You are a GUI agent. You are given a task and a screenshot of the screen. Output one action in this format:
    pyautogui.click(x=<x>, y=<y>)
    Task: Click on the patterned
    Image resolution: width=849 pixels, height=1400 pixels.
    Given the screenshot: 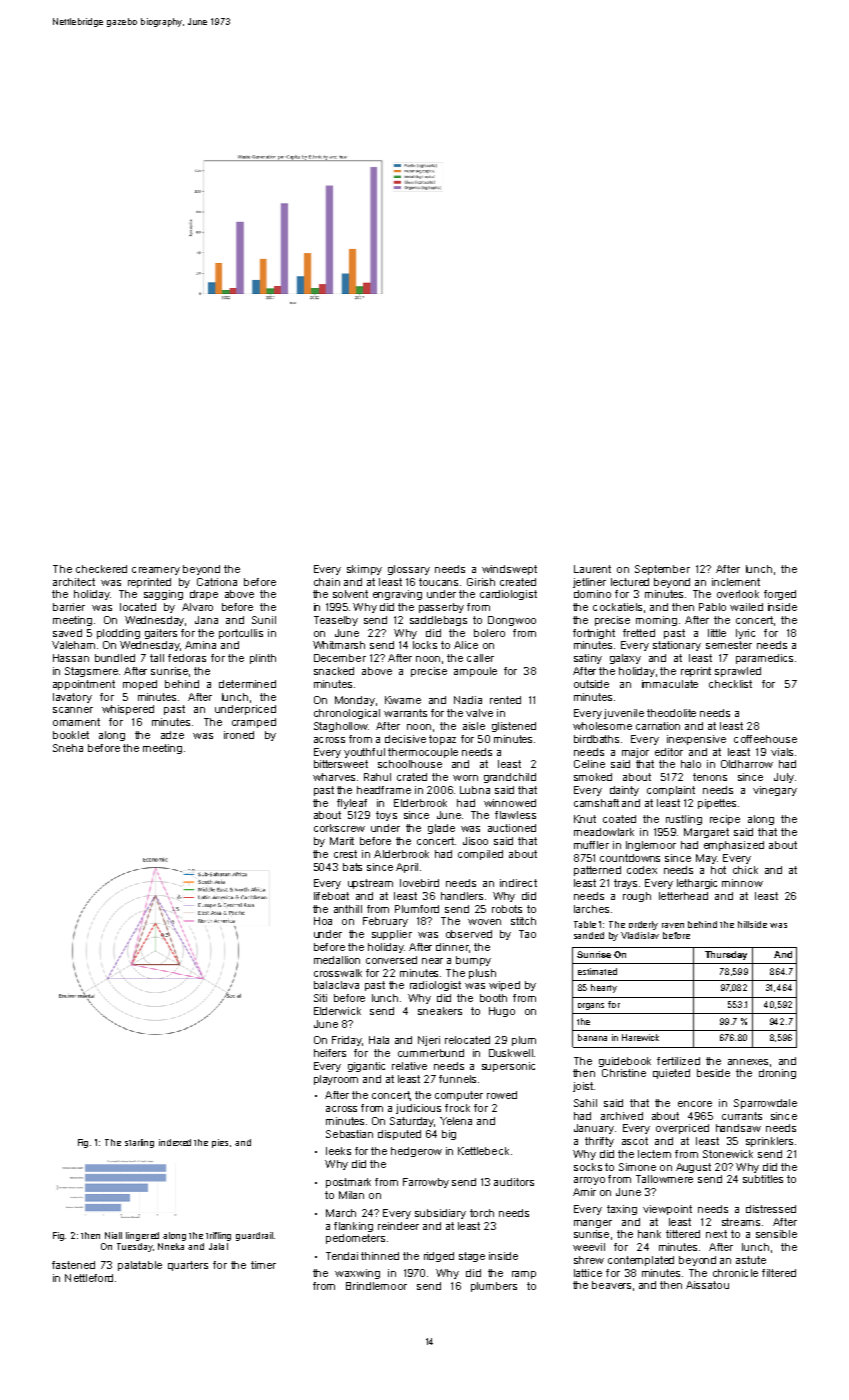 What is the action you would take?
    pyautogui.click(x=597, y=871)
